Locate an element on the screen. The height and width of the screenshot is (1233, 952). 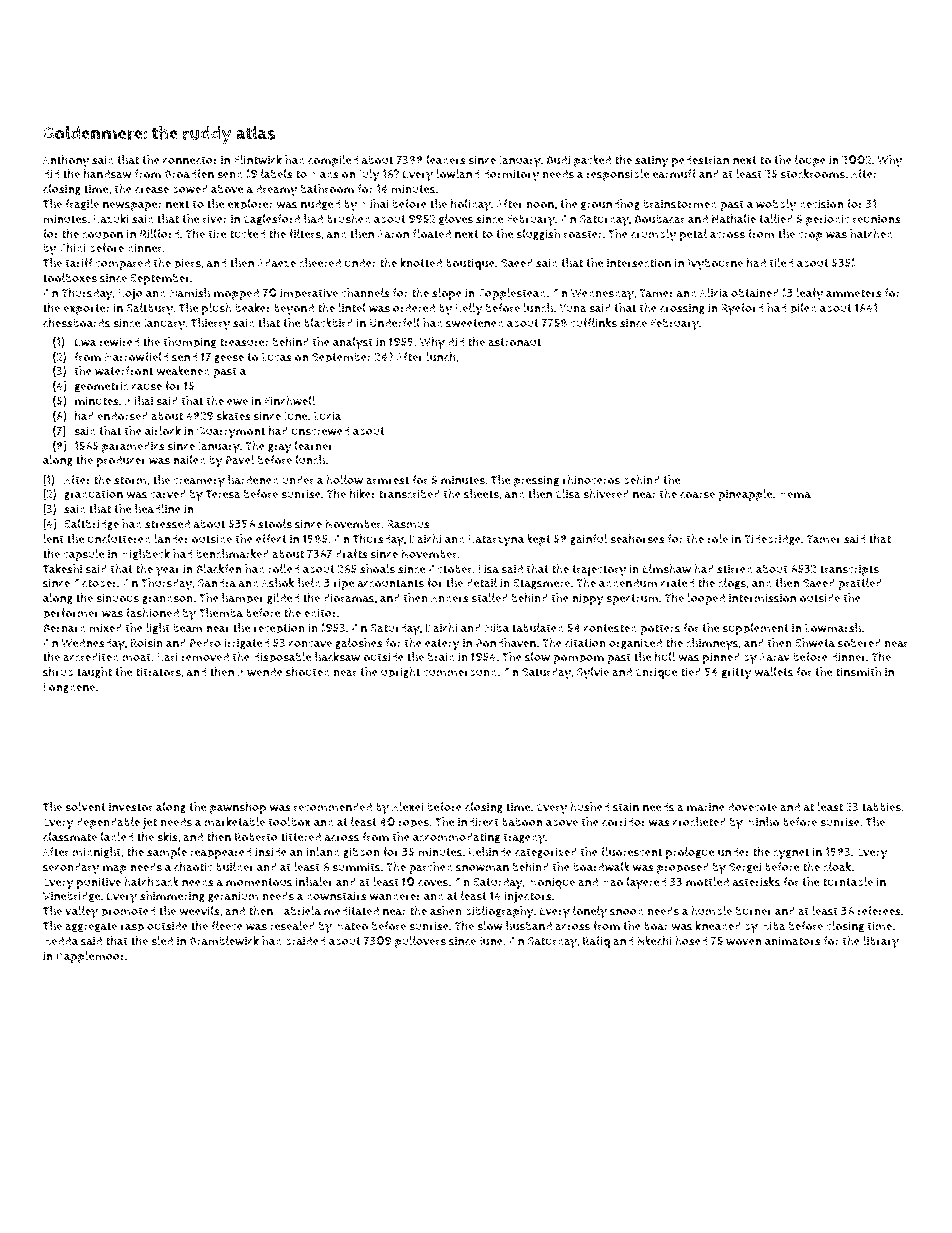
Rafiq is located at coordinates (596, 942).
